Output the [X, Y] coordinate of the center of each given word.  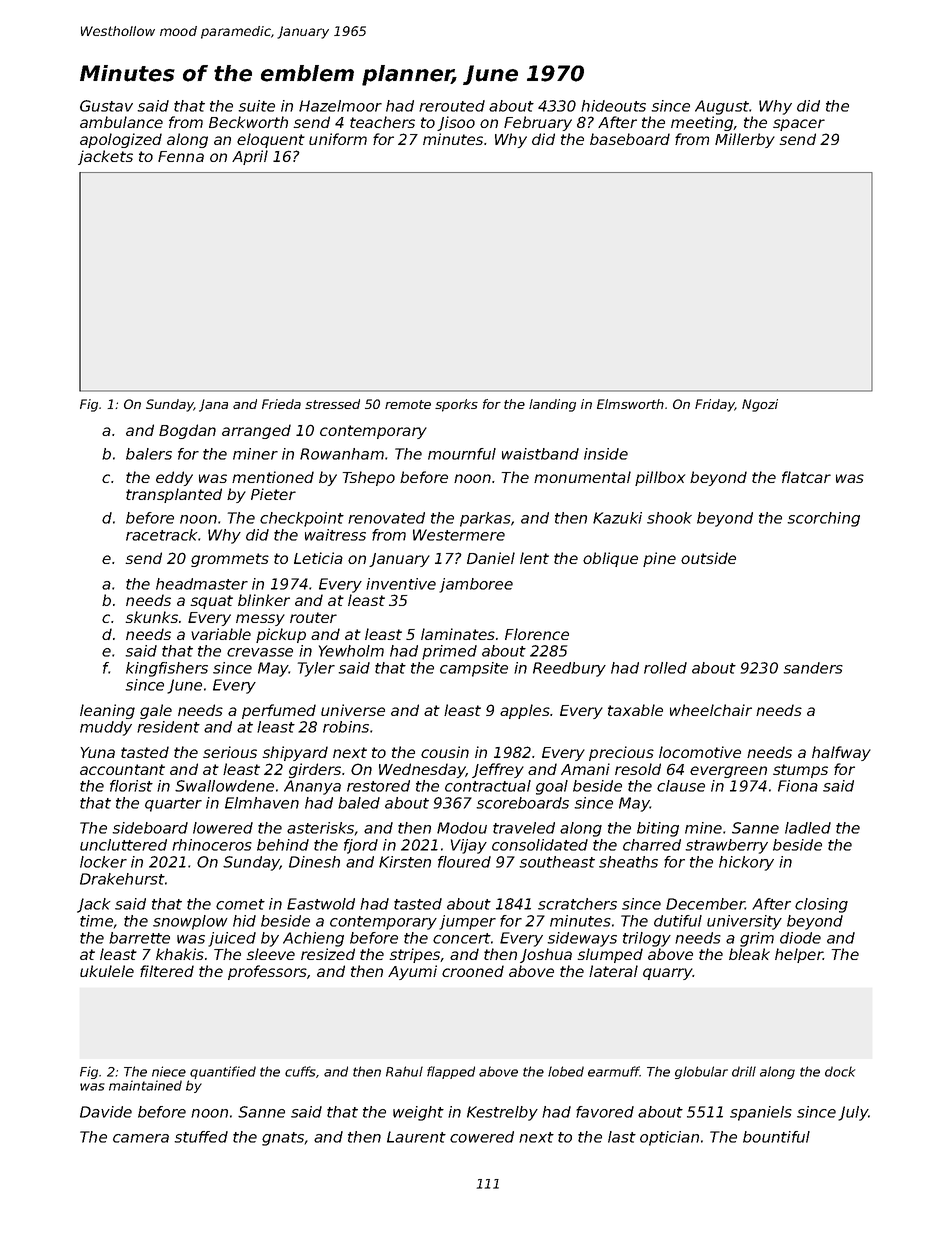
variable [221, 634]
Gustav [106, 106]
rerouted [452, 106]
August [722, 107]
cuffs [300, 1071]
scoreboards [522, 803]
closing [821, 905]
